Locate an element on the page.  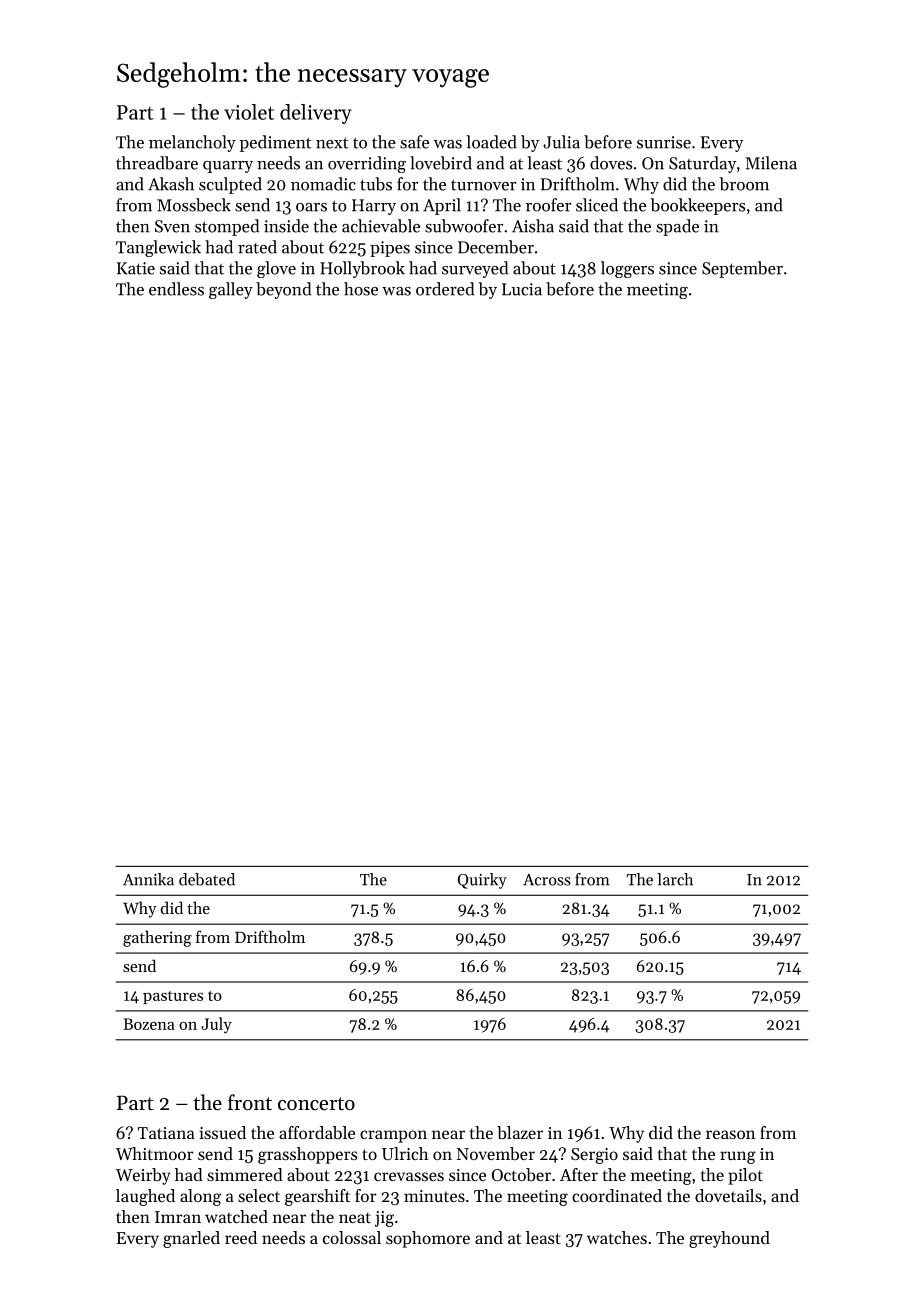
reed is located at coordinates (241, 1237).
